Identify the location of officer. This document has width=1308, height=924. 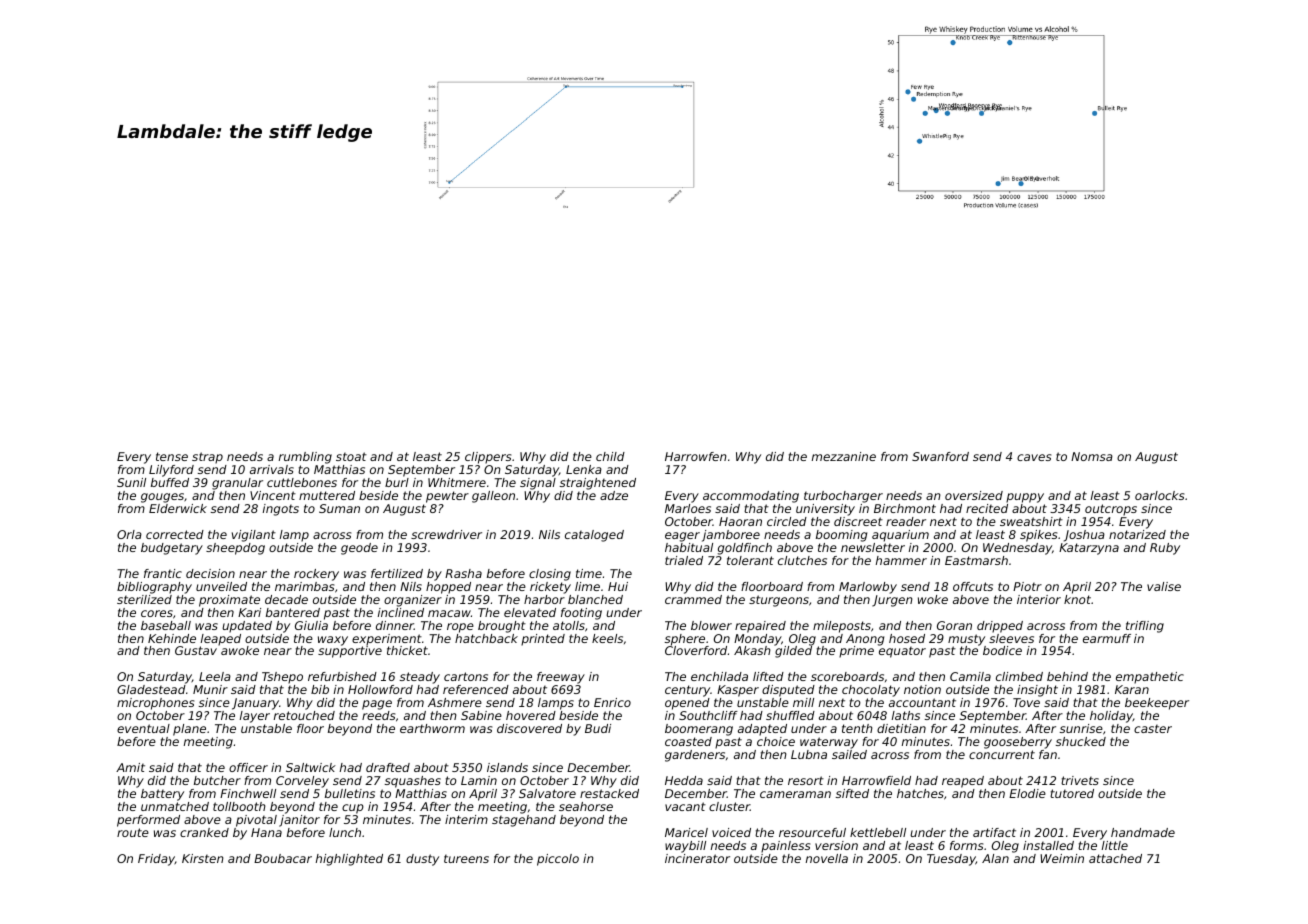
(248, 767).
